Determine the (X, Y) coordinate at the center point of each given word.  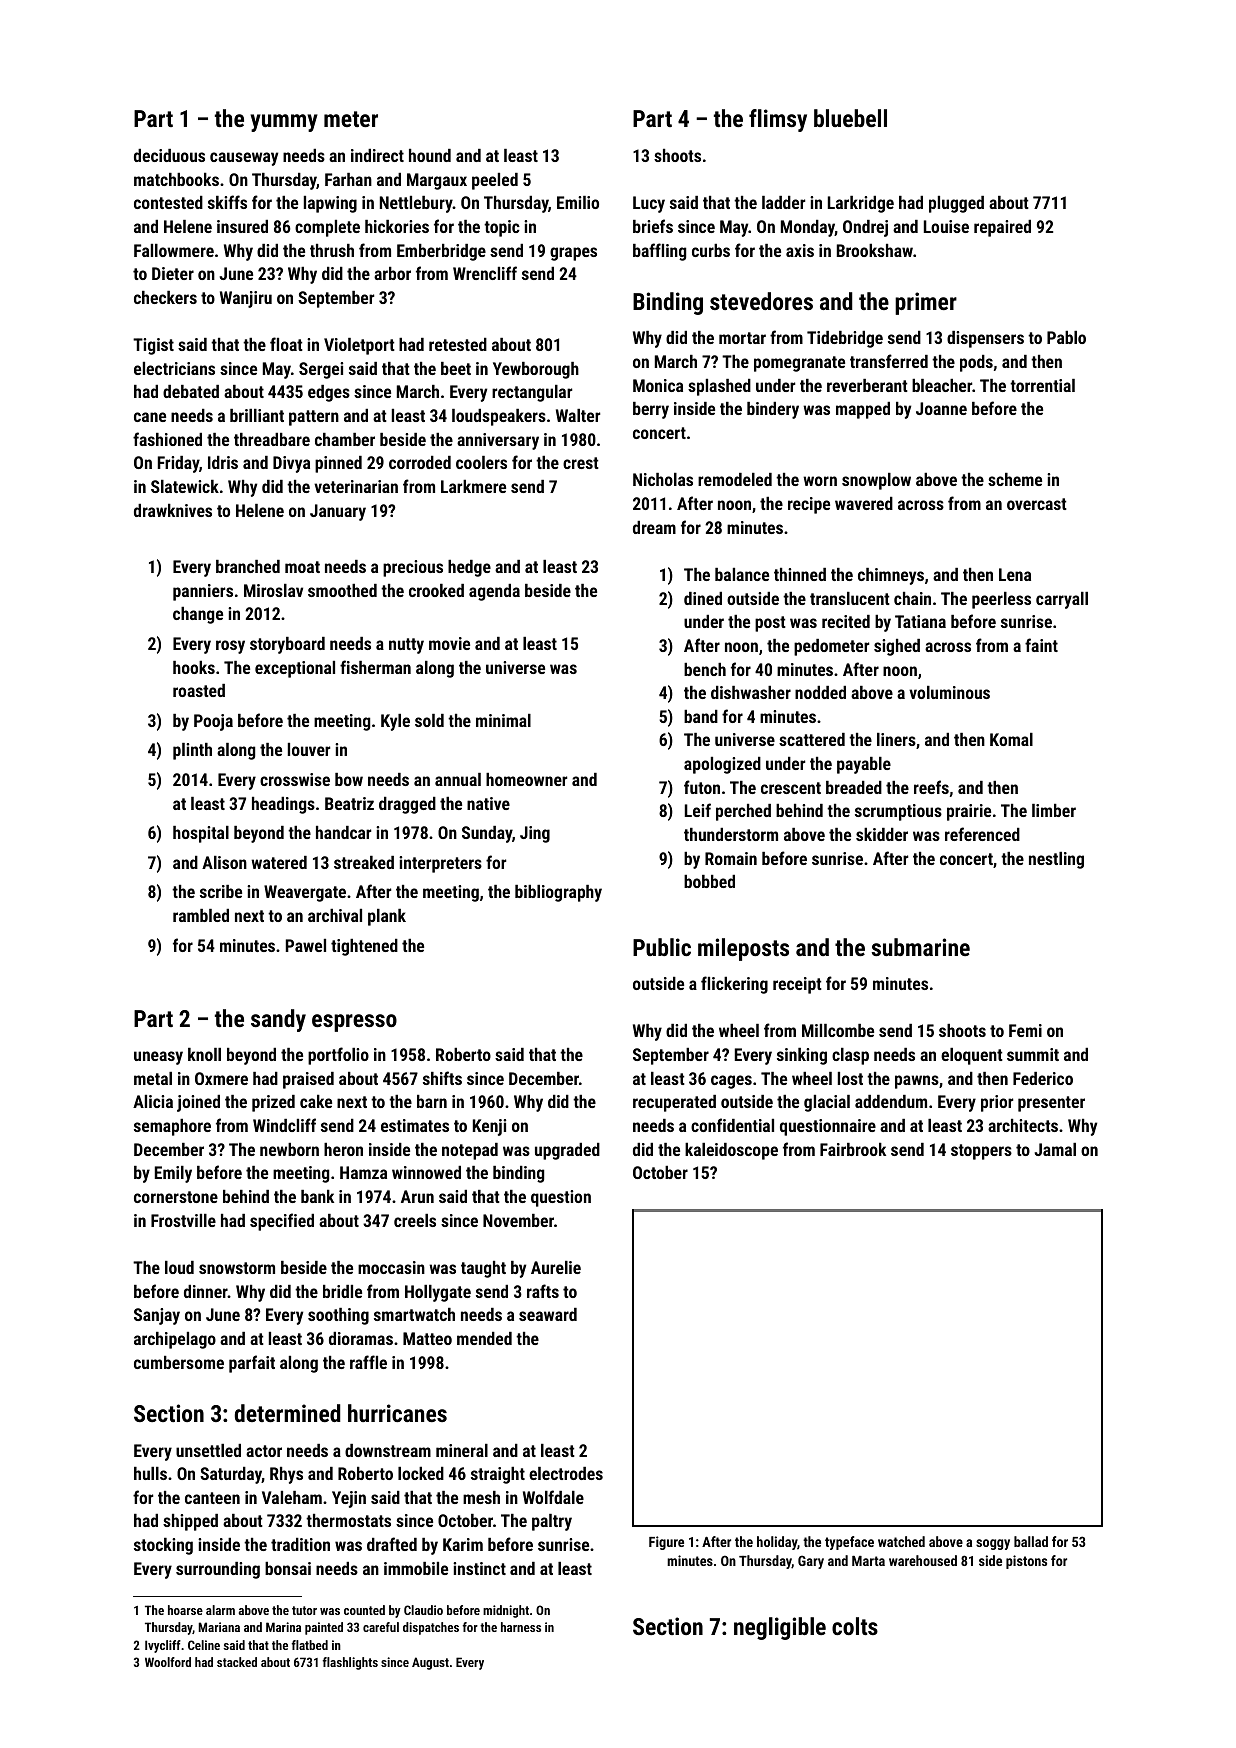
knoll (204, 1054)
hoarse (185, 1610)
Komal (1011, 739)
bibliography (558, 893)
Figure (666, 1543)
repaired (1002, 228)
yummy (284, 123)
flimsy (778, 120)
